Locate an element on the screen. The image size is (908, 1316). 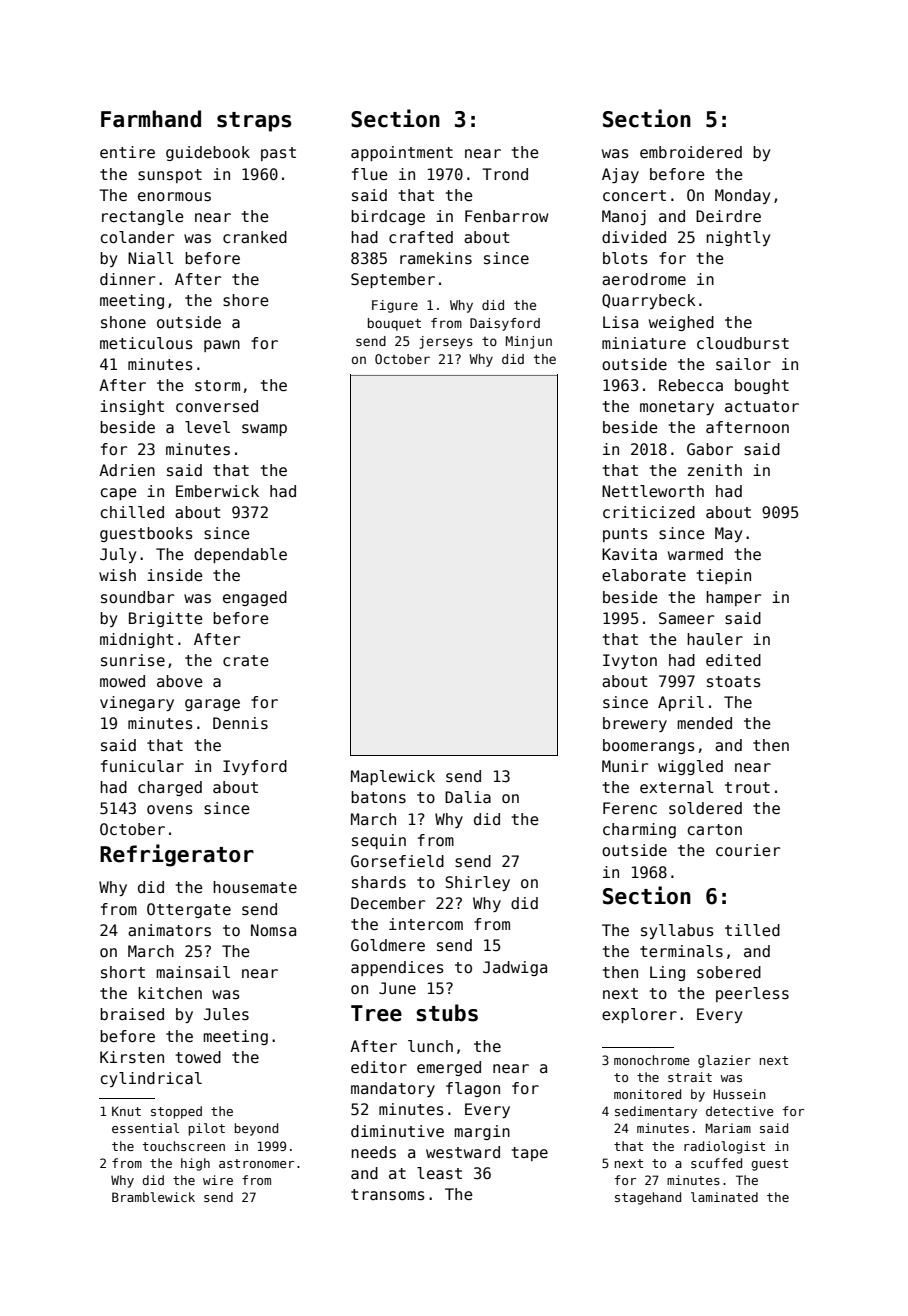
Farmhand is located at coordinates (151, 119).
